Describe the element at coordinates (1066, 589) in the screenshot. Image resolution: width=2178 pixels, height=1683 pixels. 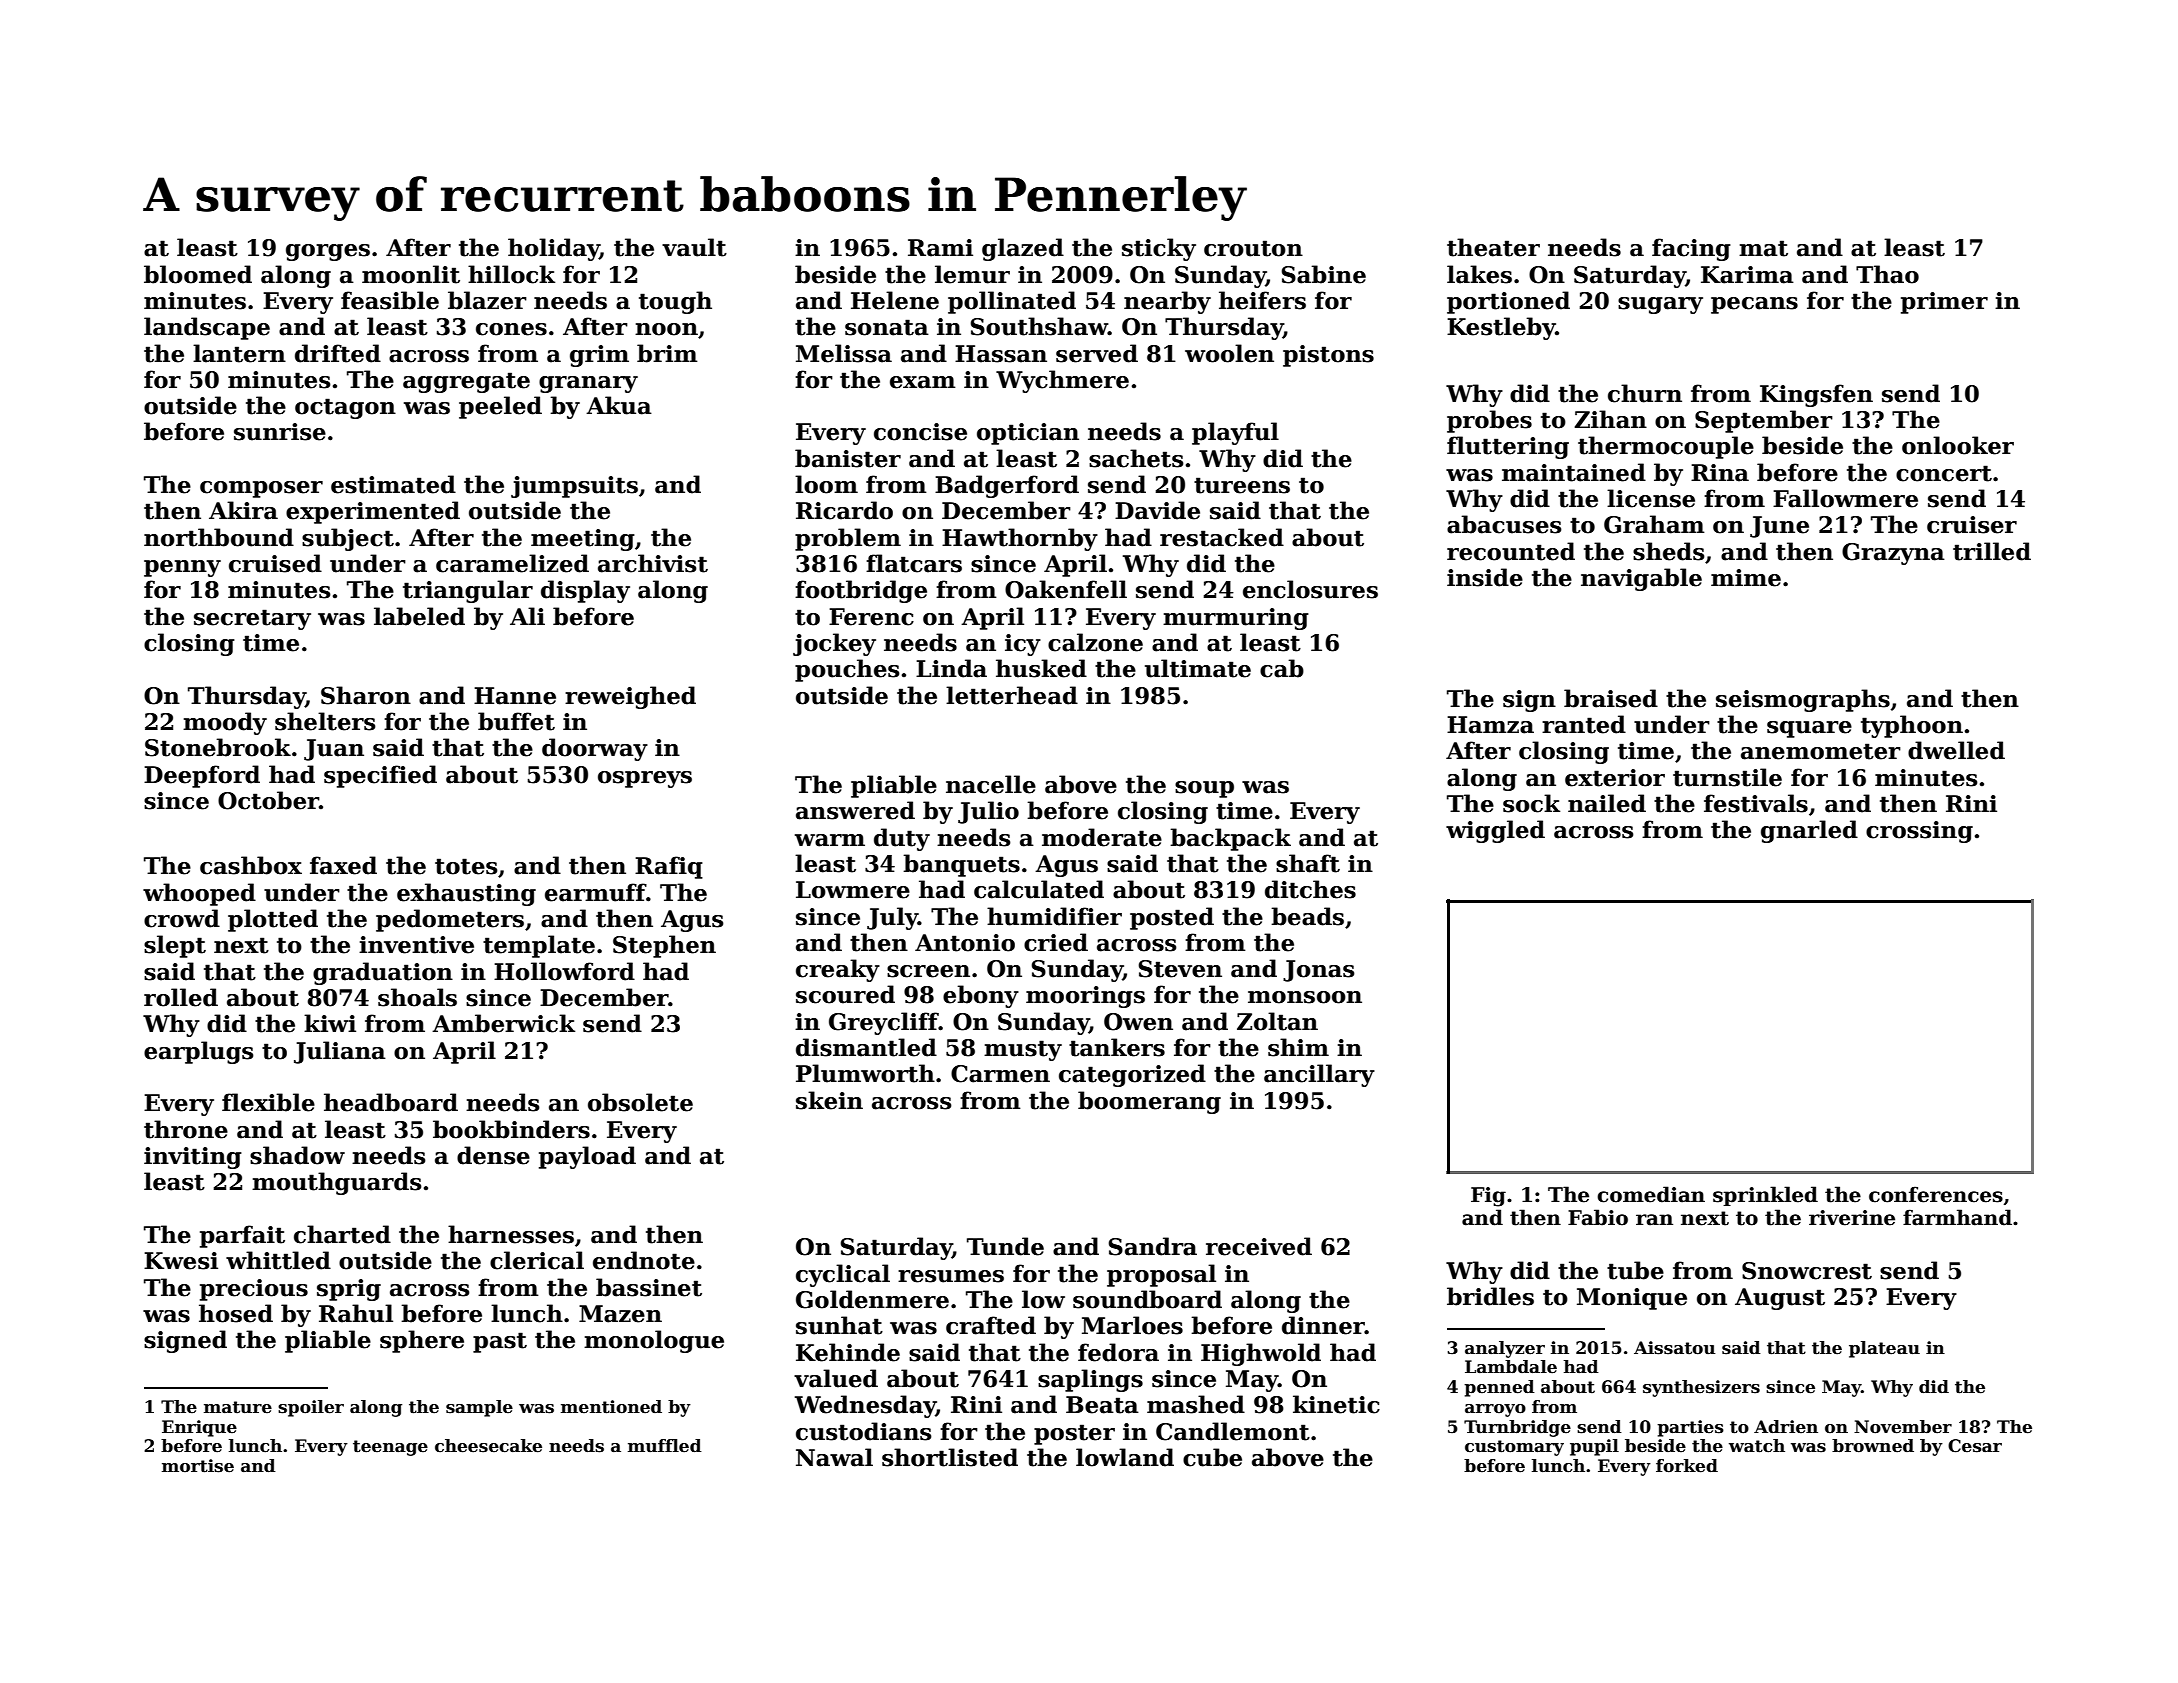
I see `Oakenfell` at that location.
